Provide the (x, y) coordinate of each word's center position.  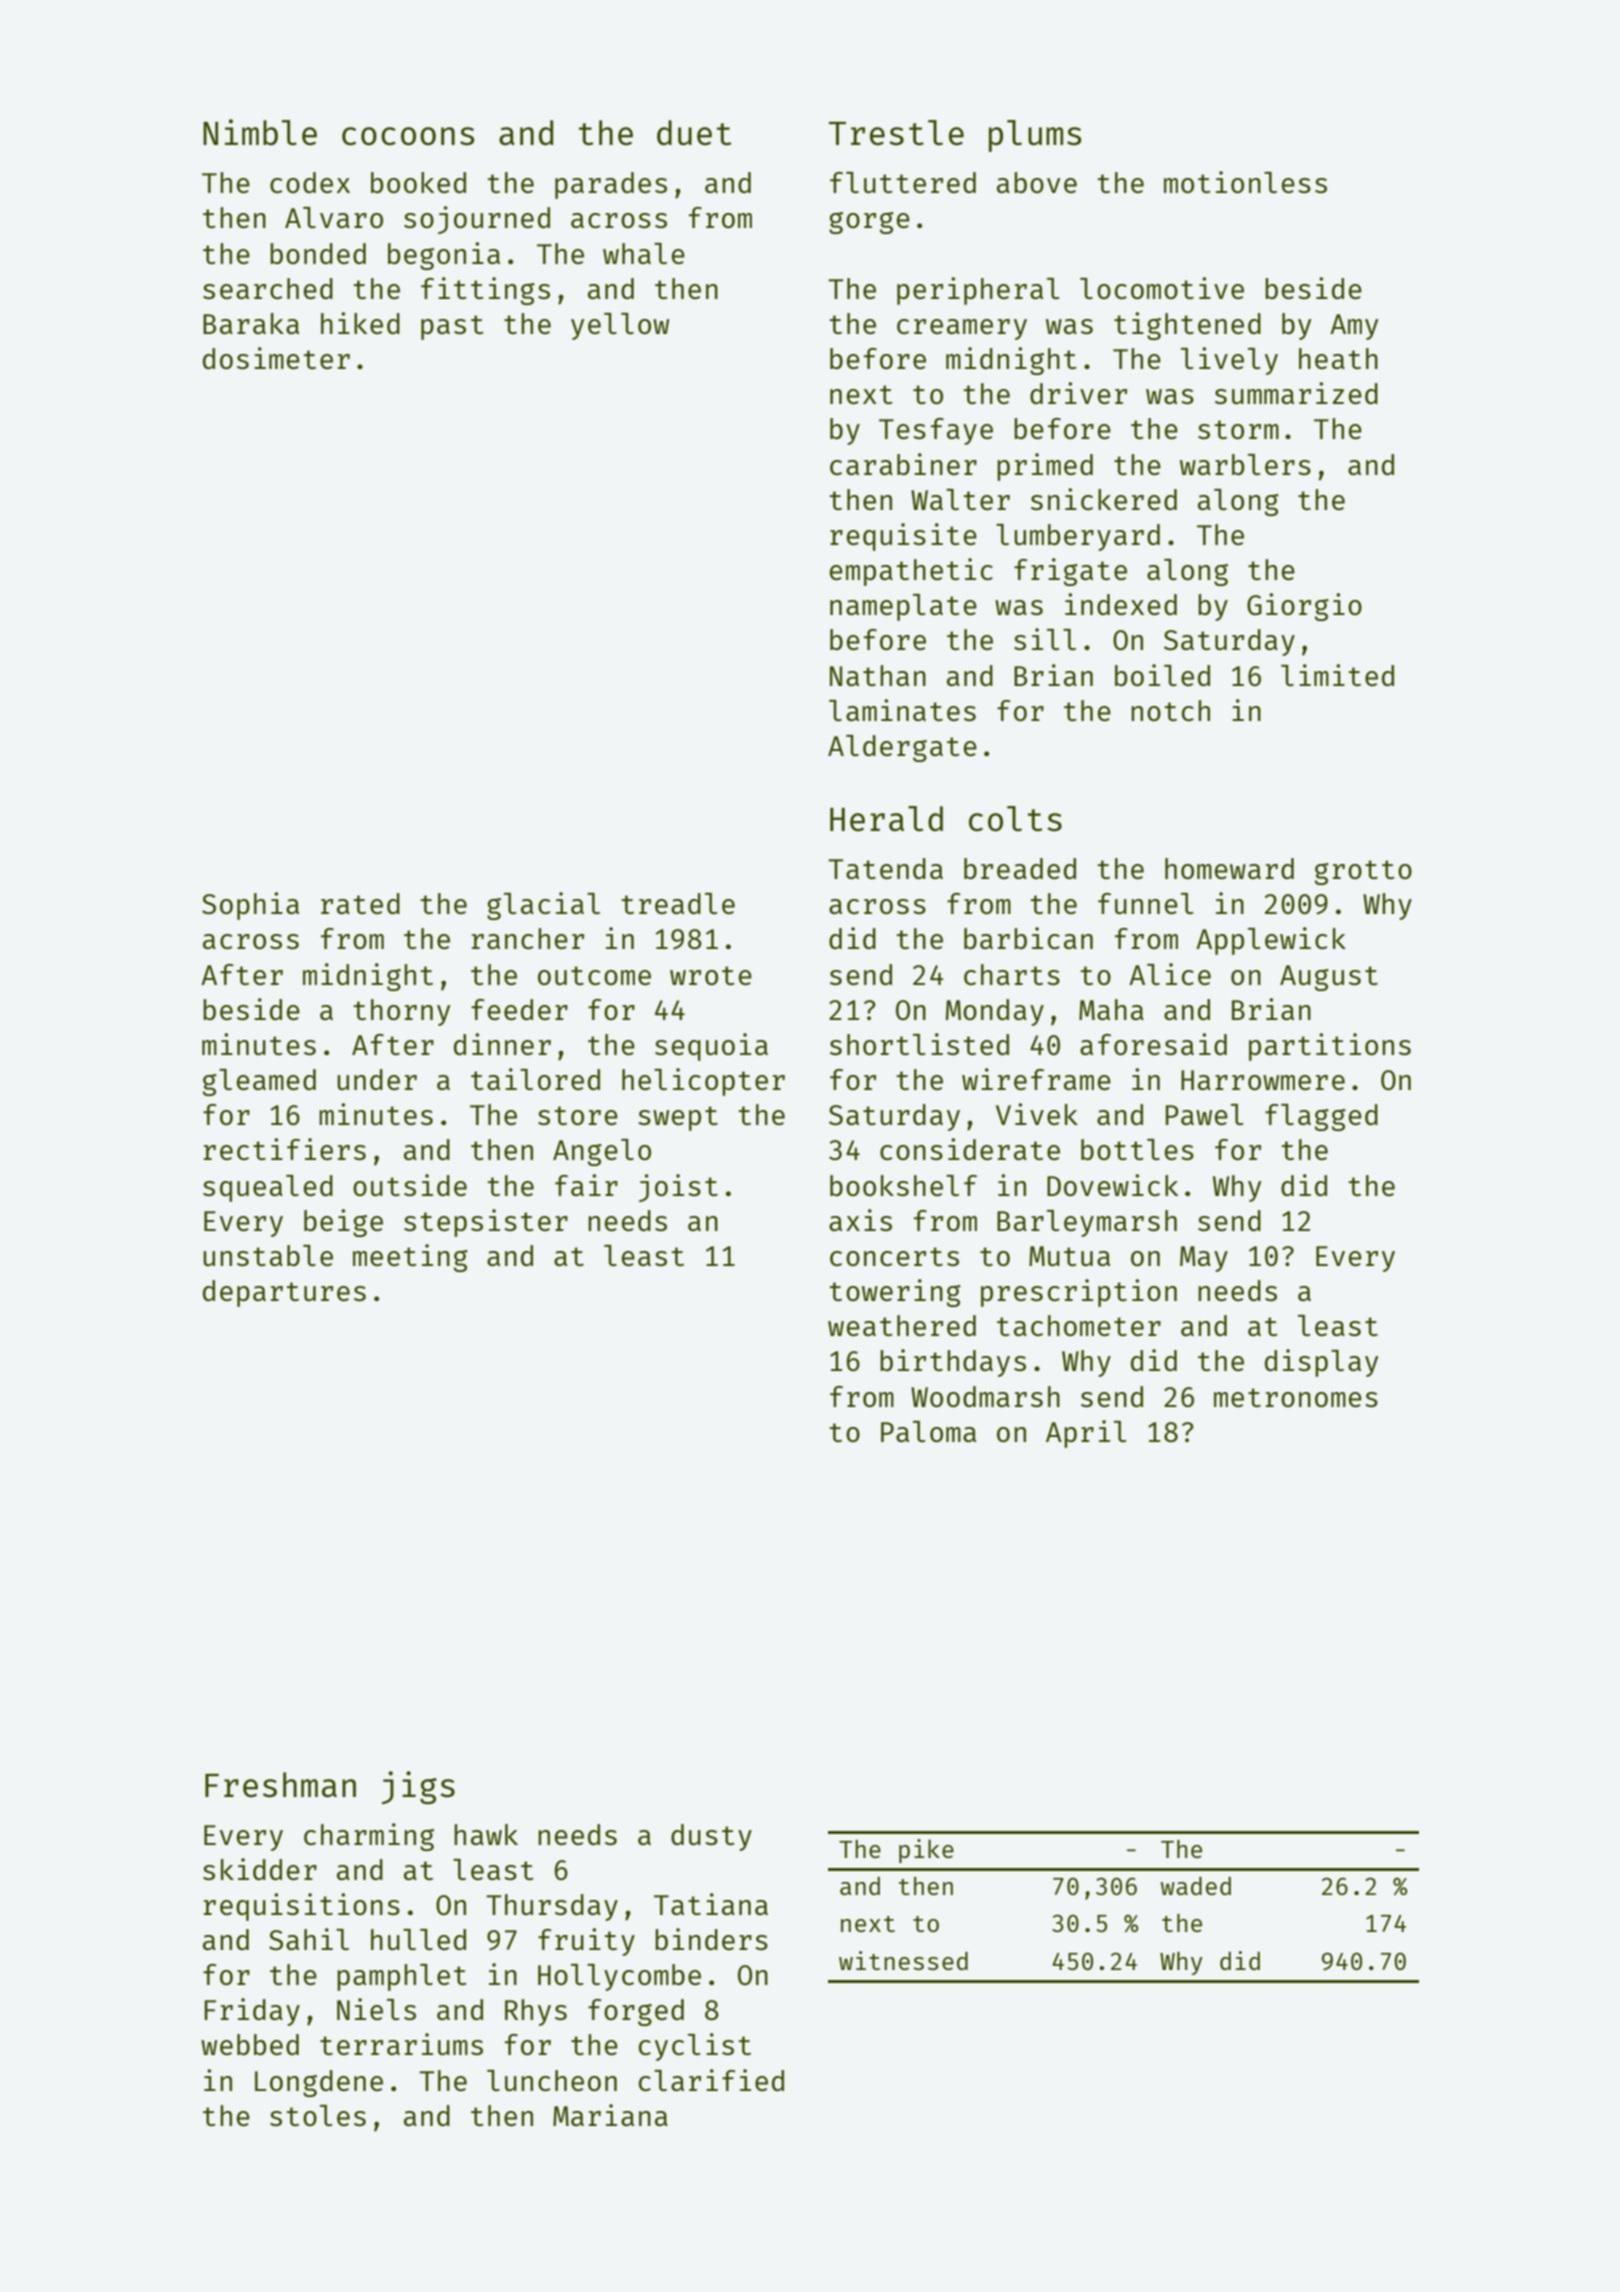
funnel (1145, 903)
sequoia (711, 1047)
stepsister (486, 1223)
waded (1196, 1886)
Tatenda (885, 868)
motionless (1245, 182)
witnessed (903, 1960)
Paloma (928, 1431)
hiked (360, 323)
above (1037, 182)
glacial (543, 906)
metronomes (1296, 1397)
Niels (376, 2009)
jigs (418, 1787)
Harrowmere (1263, 1080)
